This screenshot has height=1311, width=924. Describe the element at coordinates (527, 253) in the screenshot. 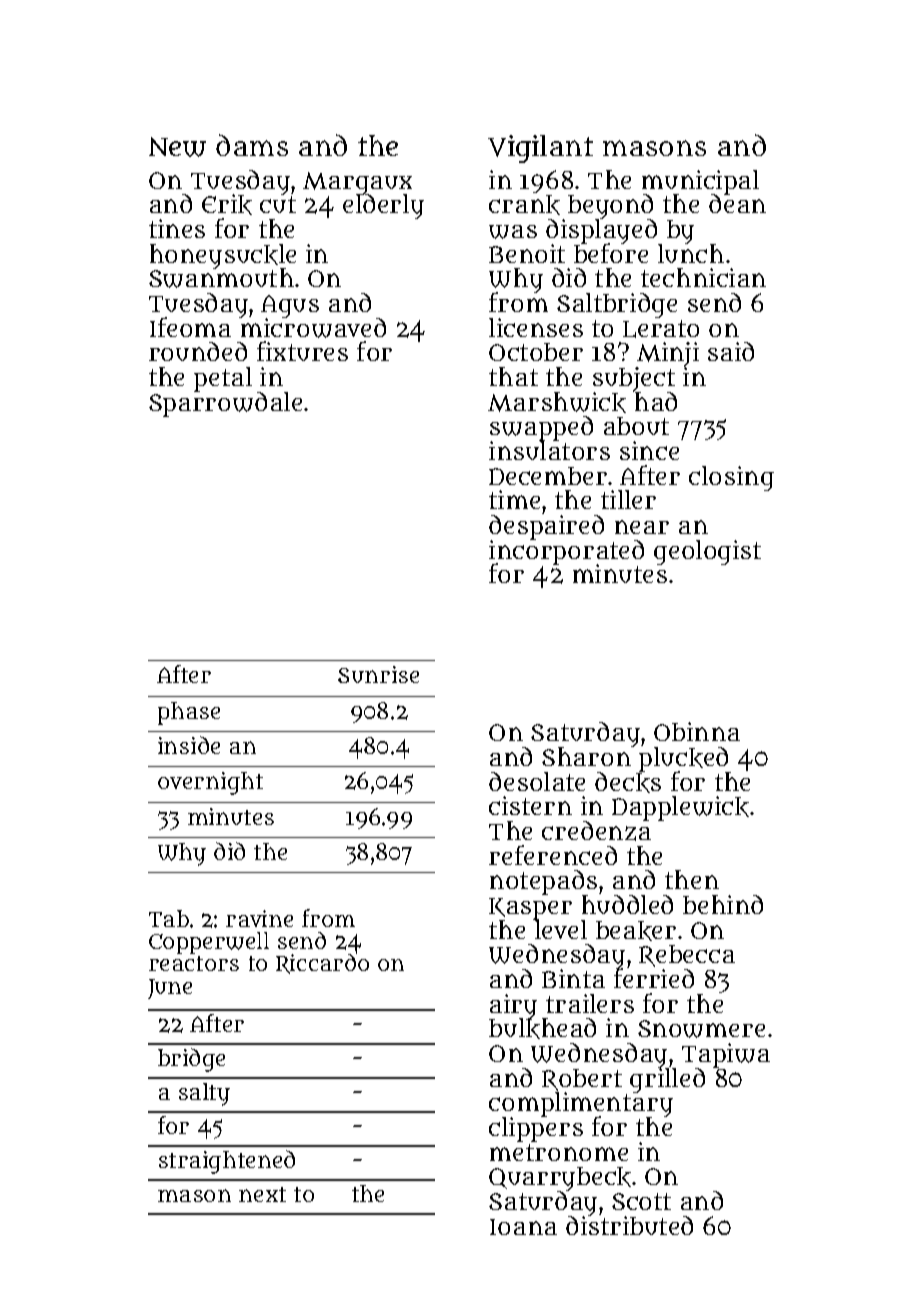

I see `Benoit` at that location.
